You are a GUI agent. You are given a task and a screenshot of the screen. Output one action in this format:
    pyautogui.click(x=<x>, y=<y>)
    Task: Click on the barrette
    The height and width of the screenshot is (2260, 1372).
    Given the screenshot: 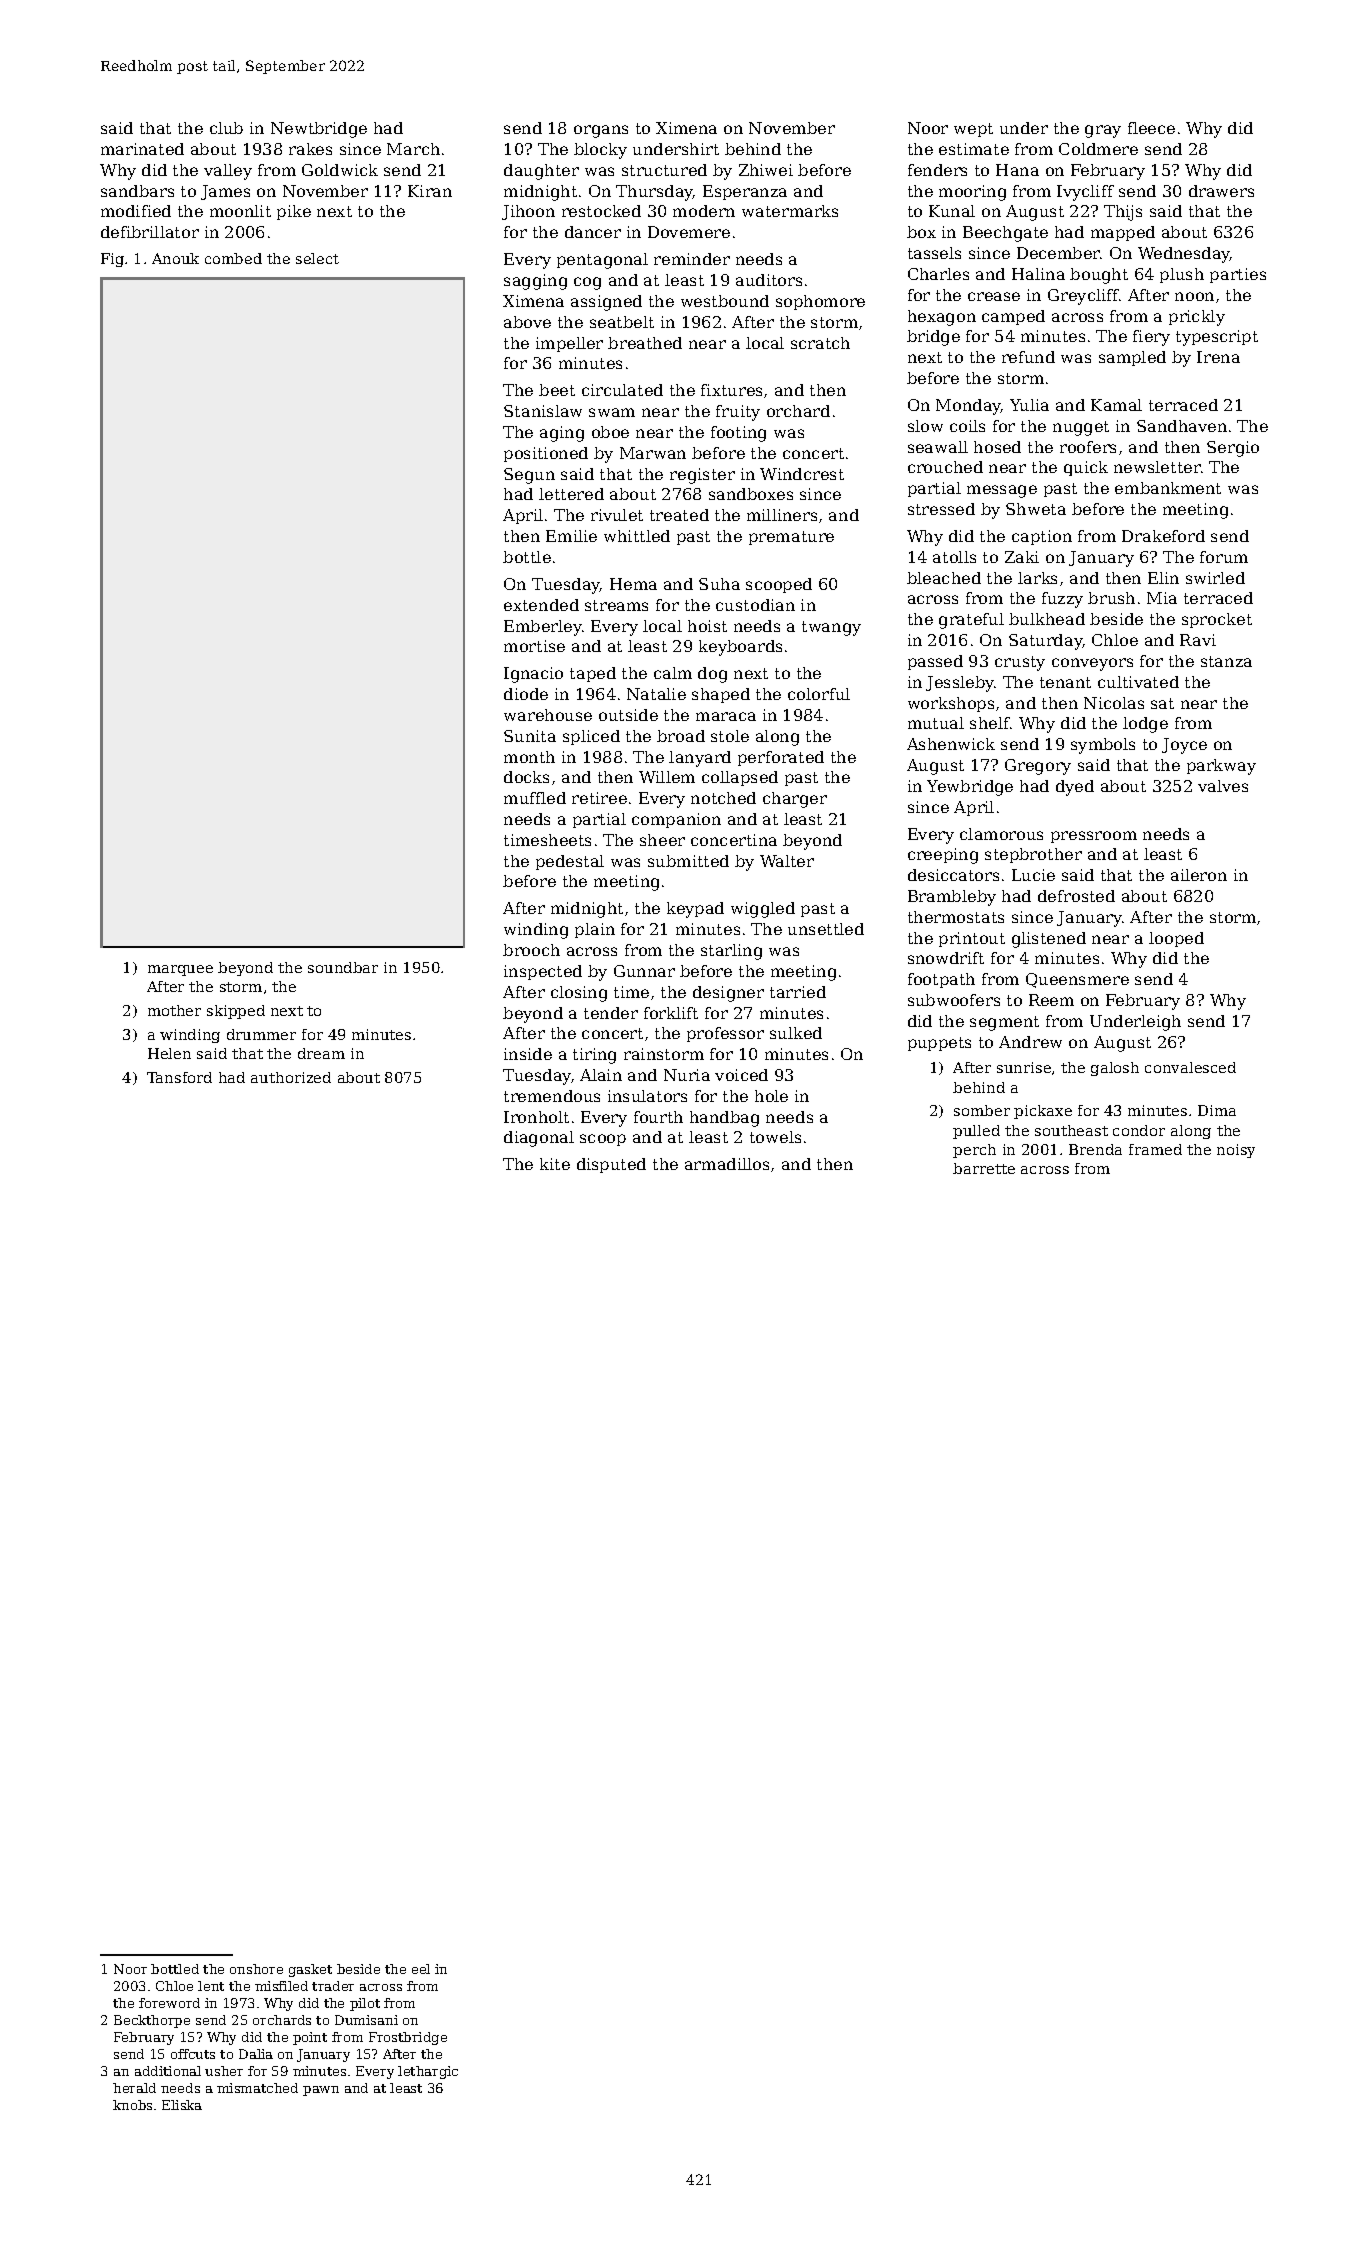 What is the action you would take?
    pyautogui.click(x=984, y=1168)
